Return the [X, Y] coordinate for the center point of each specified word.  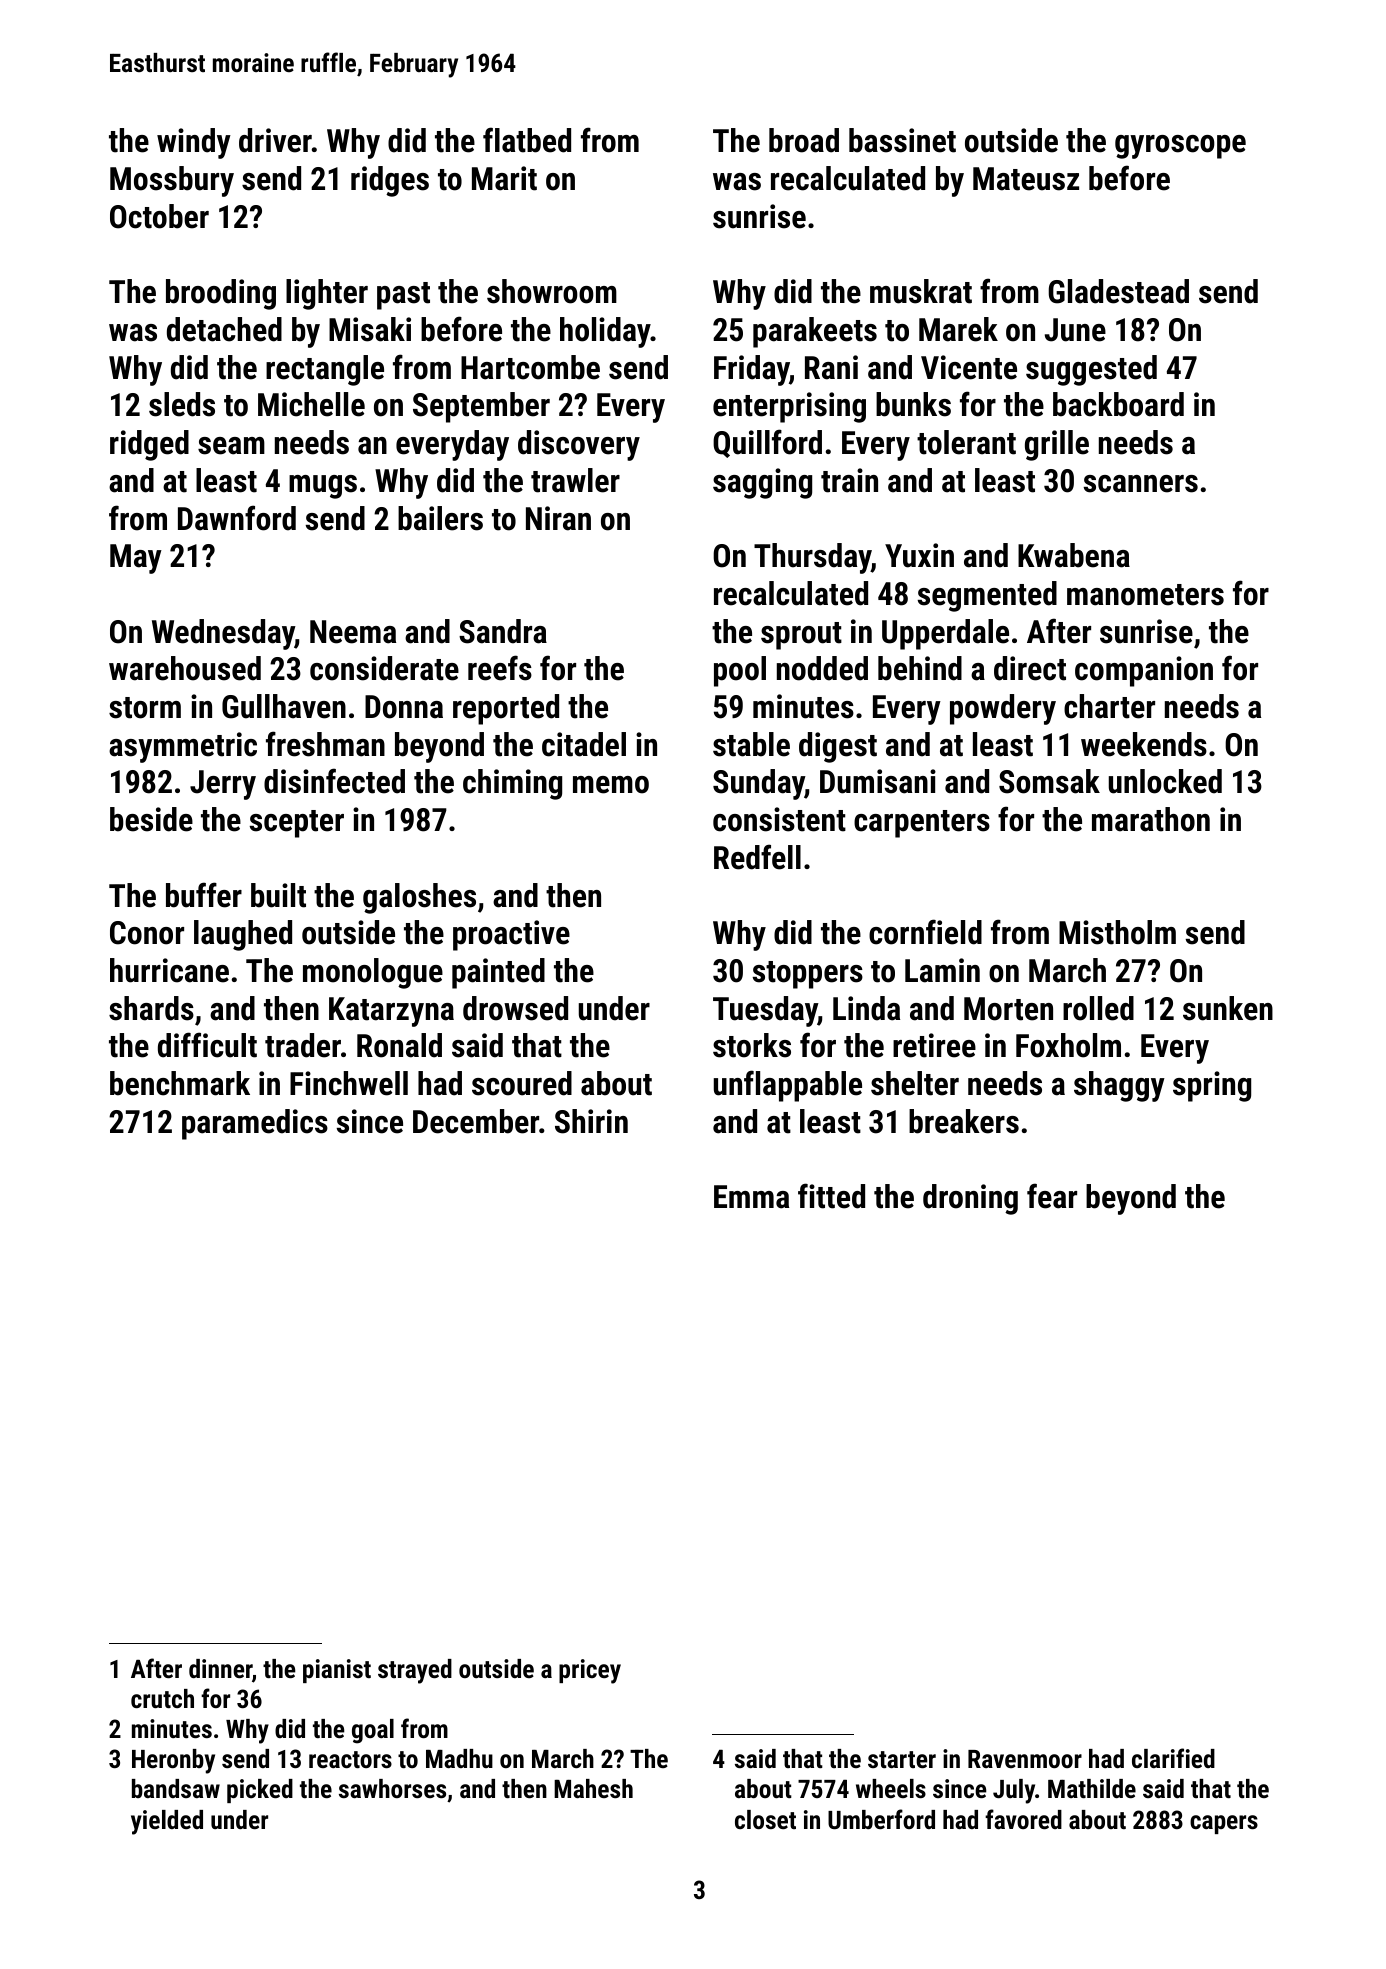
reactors [350, 1759]
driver [275, 140]
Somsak [1049, 781]
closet [765, 1819]
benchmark [180, 1083]
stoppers [808, 975]
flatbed [527, 140]
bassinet [902, 140]
